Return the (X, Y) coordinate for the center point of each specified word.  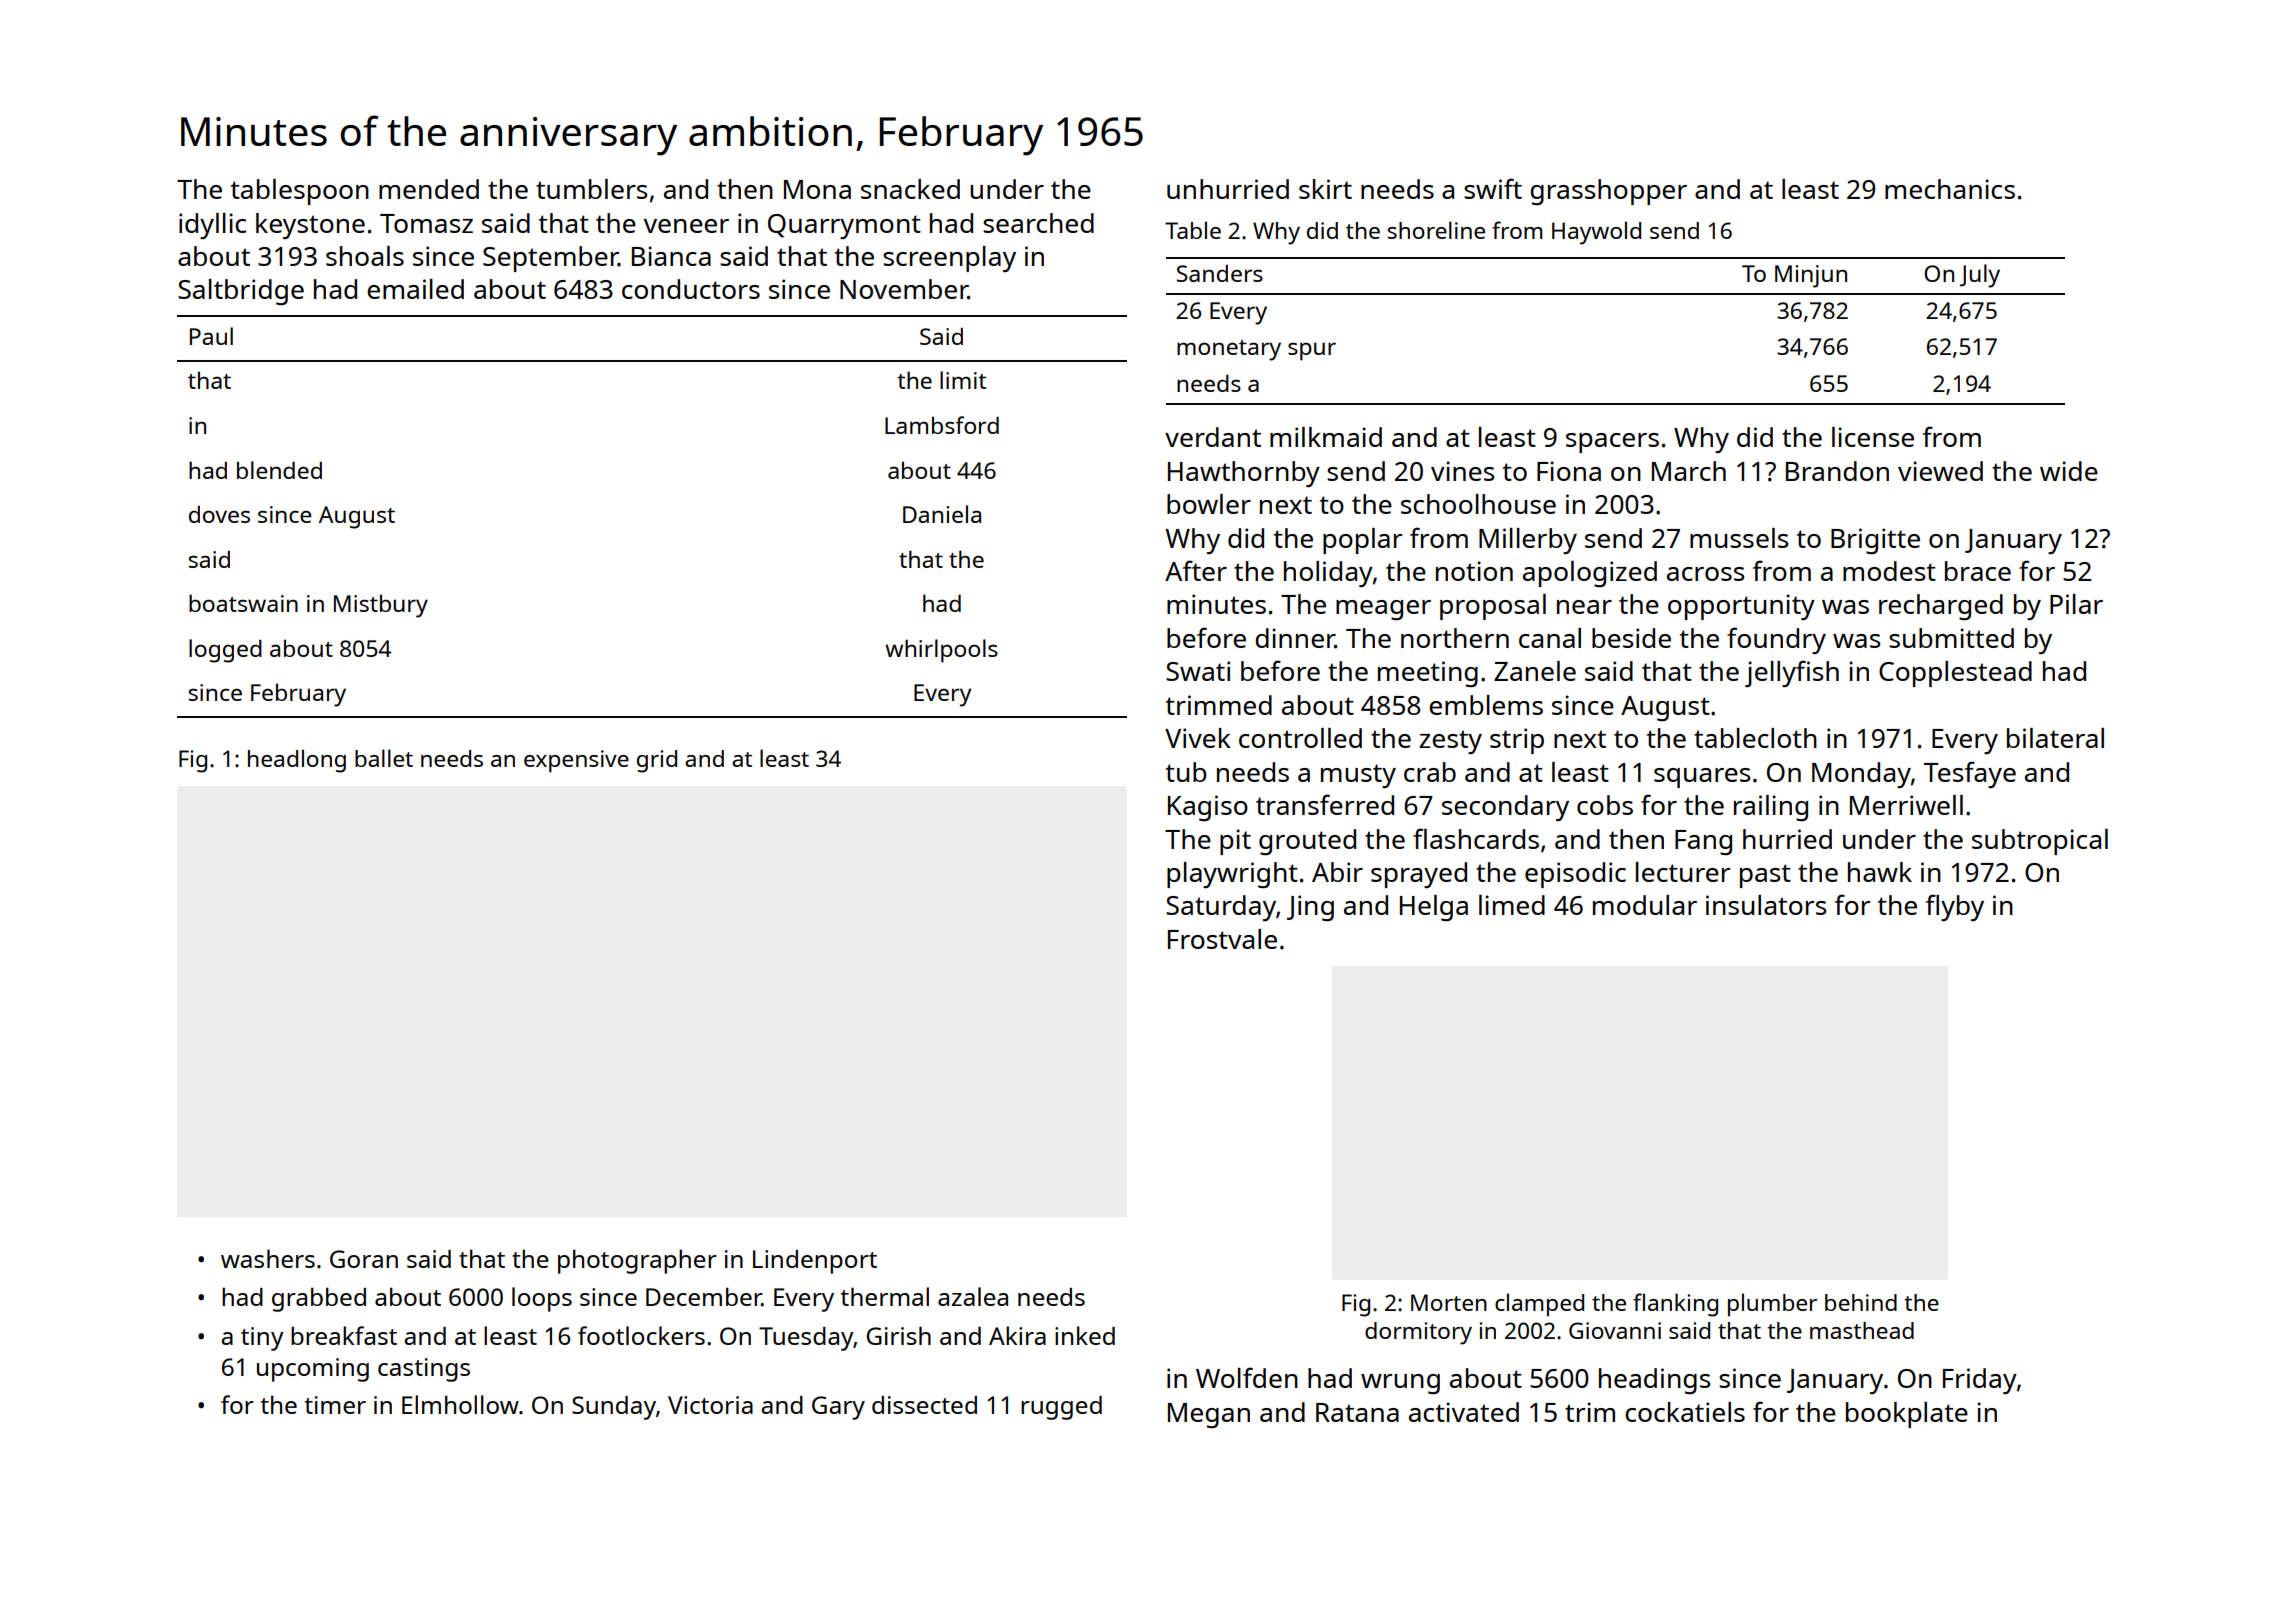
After (1196, 570)
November (904, 289)
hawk (1880, 872)
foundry (1776, 640)
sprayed (1419, 875)
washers (268, 1258)
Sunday (614, 1408)
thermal (885, 1296)
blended (279, 470)
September (550, 259)
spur (1312, 351)
